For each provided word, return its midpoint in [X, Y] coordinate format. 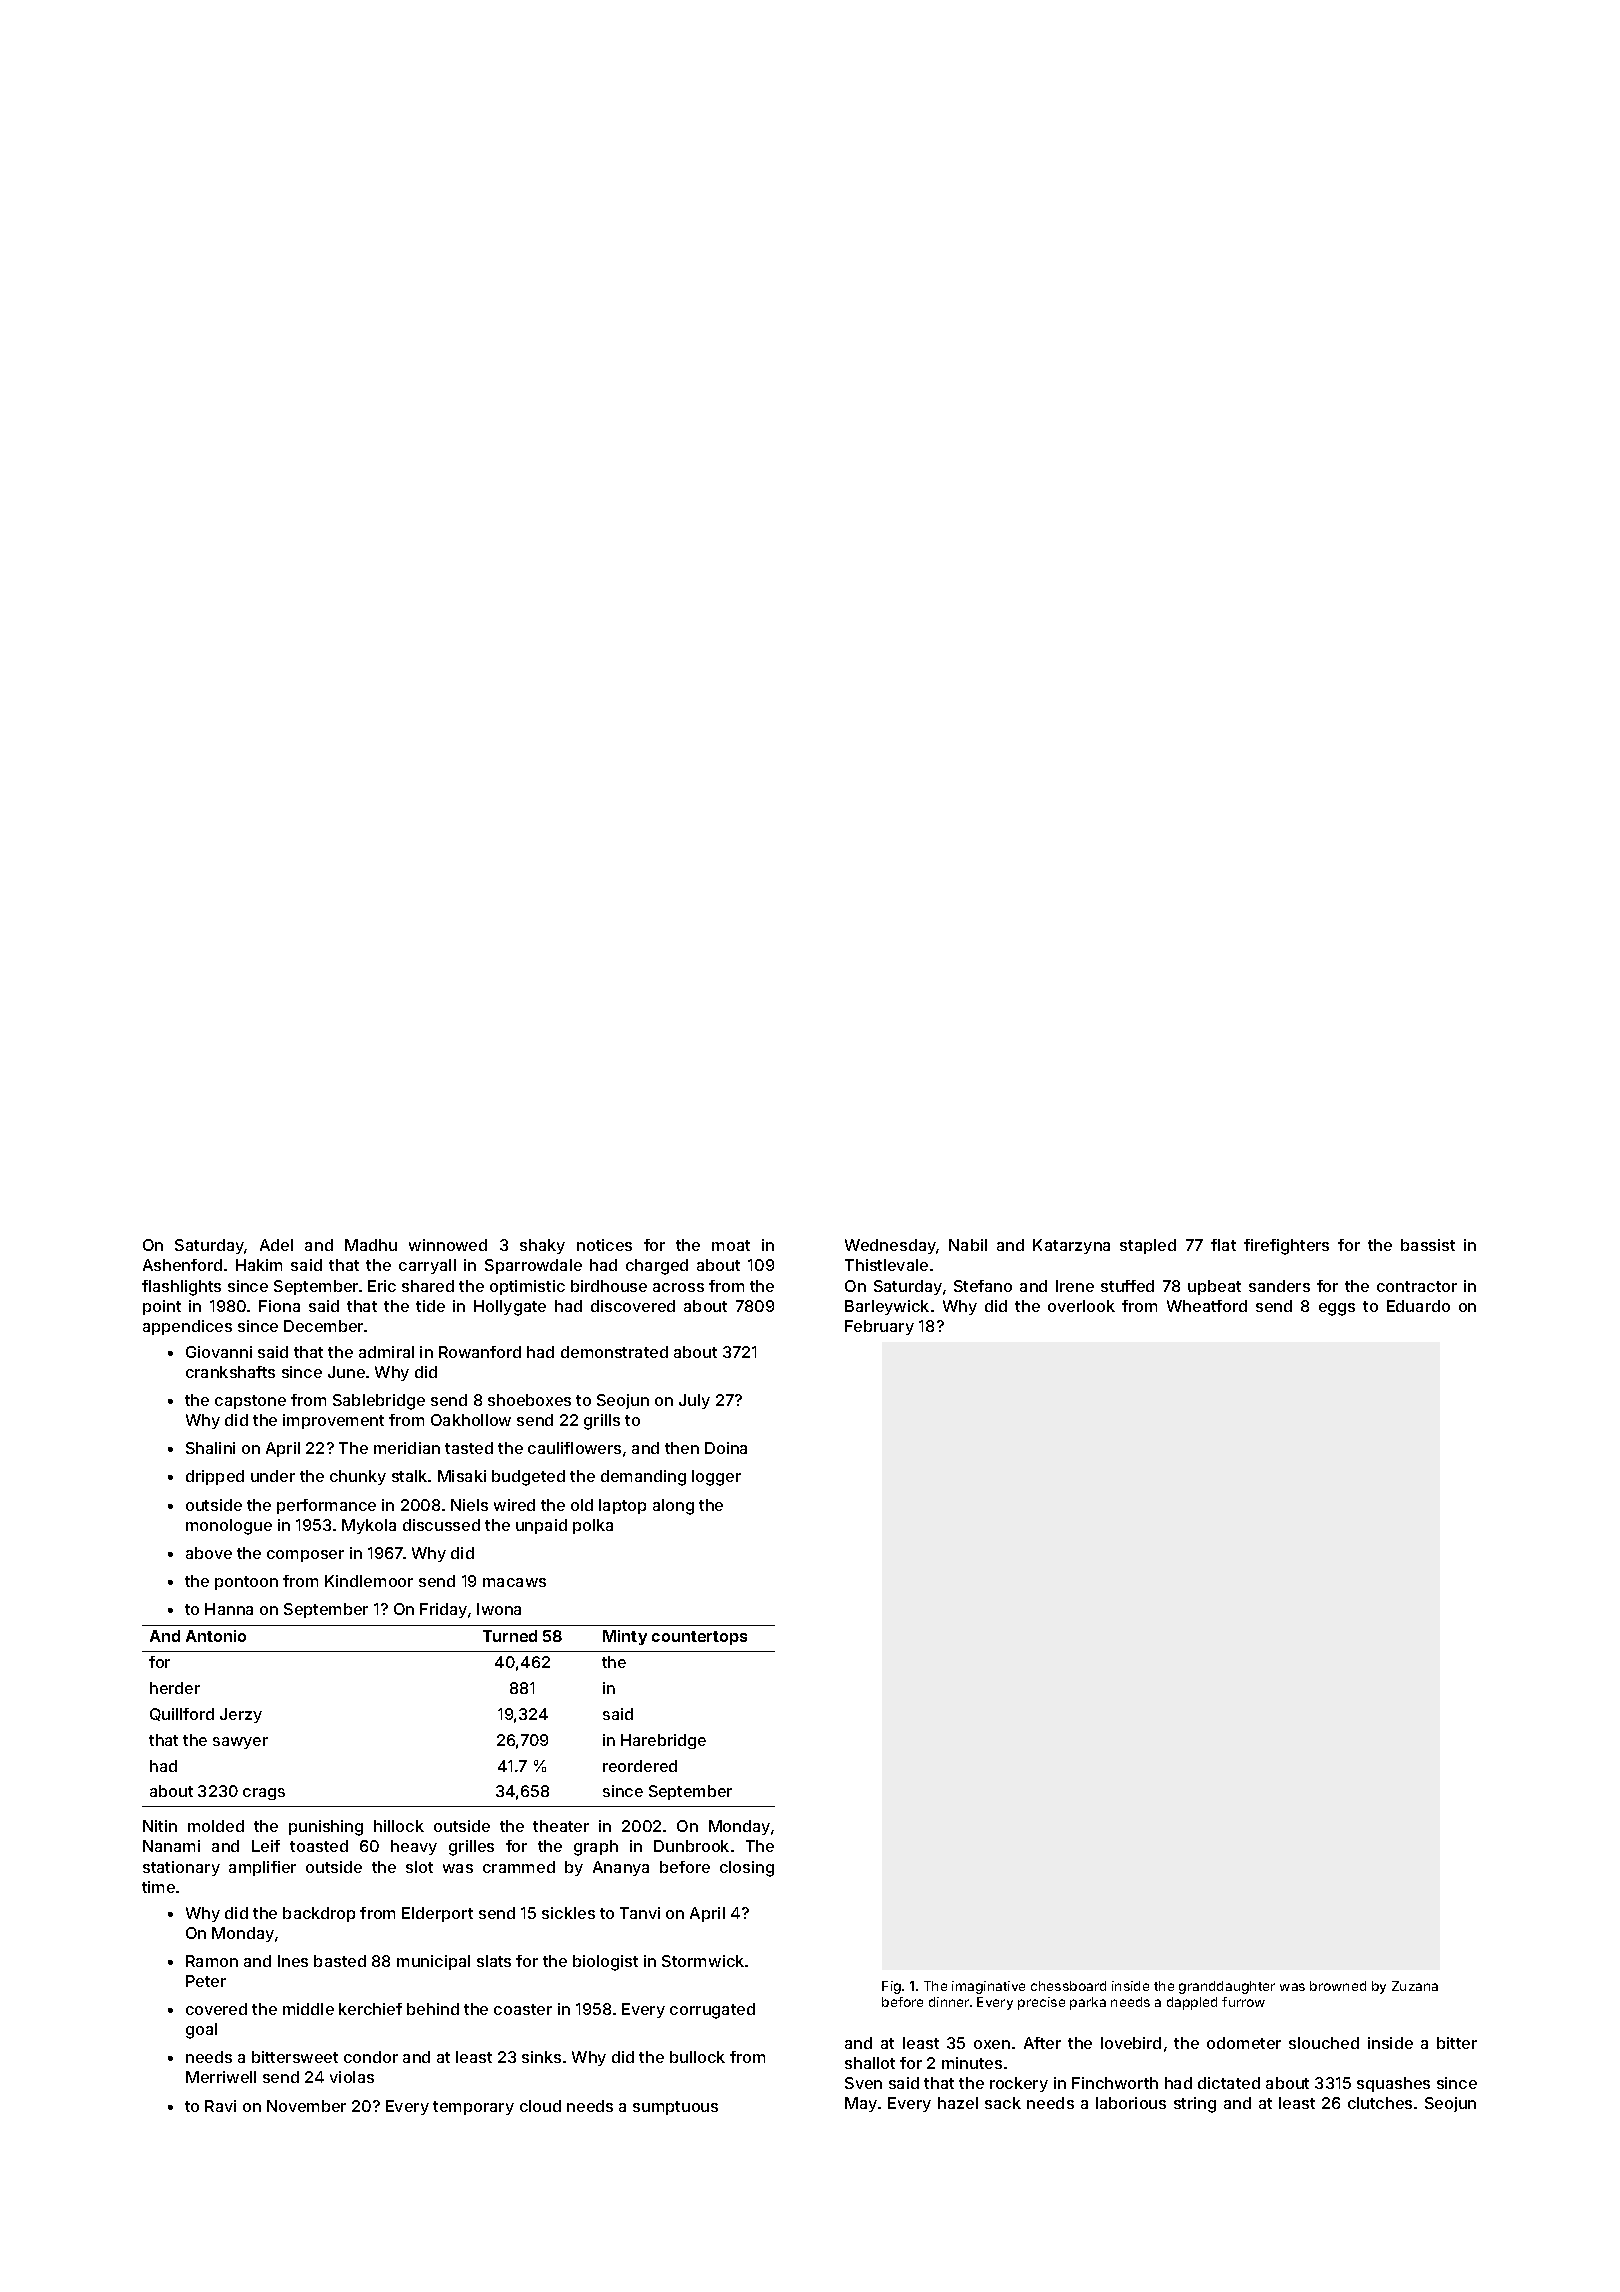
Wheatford [1207, 1306]
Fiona [279, 1306]
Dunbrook [691, 1846]
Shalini [210, 1448]
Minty [625, 1637]
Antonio [216, 1636]
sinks [541, 2057]
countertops [699, 1638]
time [158, 1887]
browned [1338, 1986]
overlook [1081, 1306]
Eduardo [1418, 1306]
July [694, 1401]
